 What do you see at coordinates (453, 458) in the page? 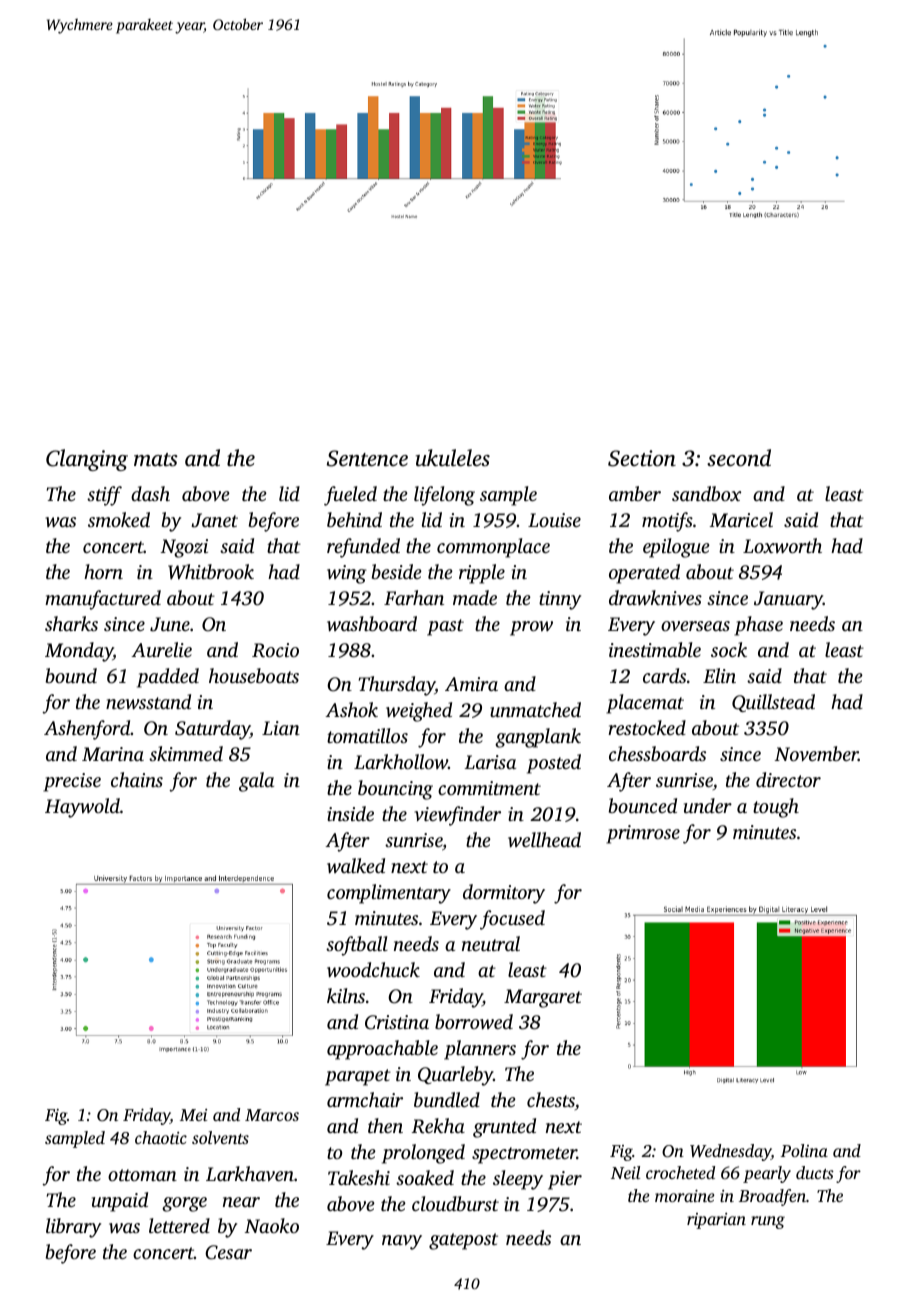
I see `ukuleles` at bounding box center [453, 458].
